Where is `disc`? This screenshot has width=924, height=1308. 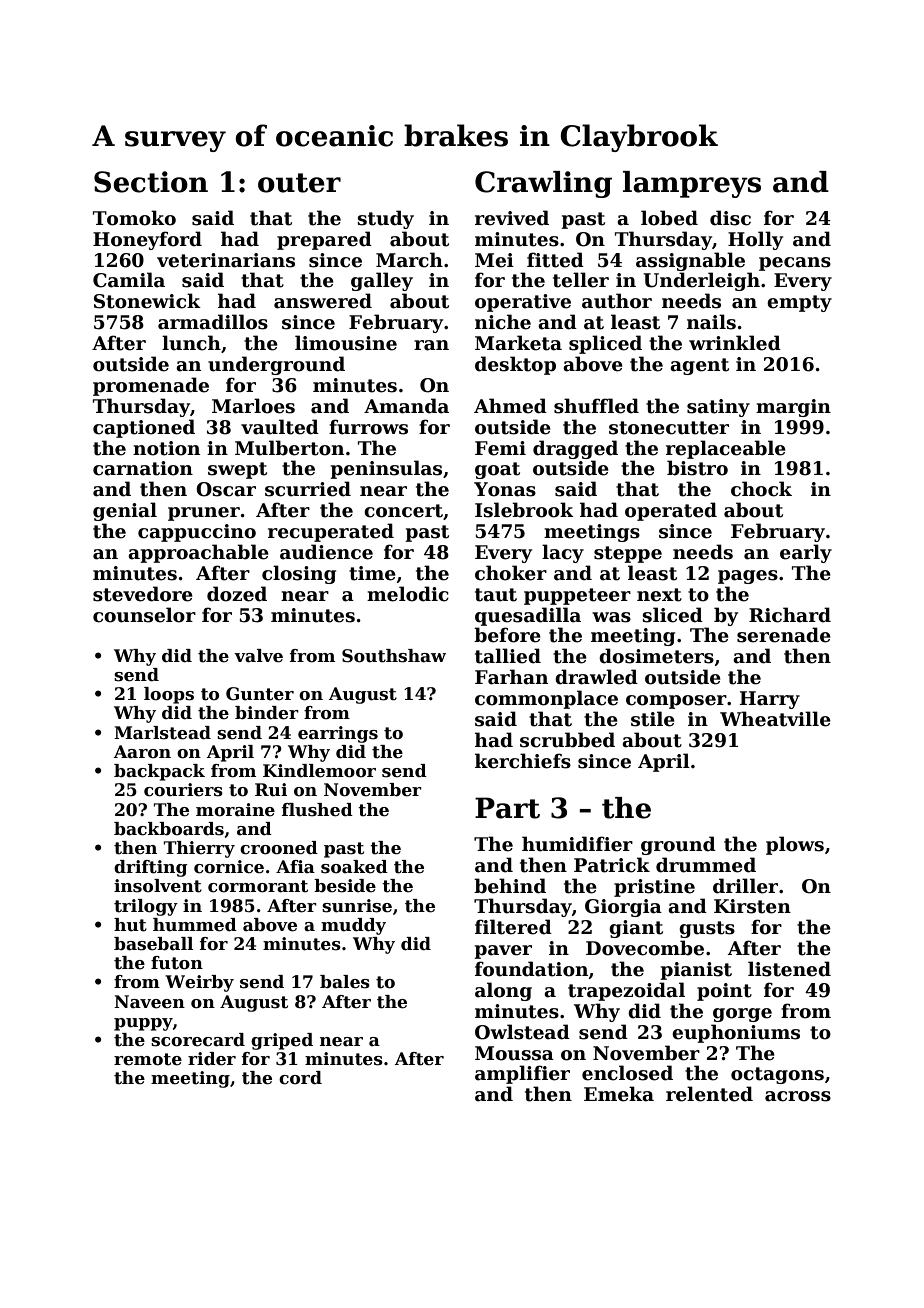 disc is located at coordinates (730, 218).
